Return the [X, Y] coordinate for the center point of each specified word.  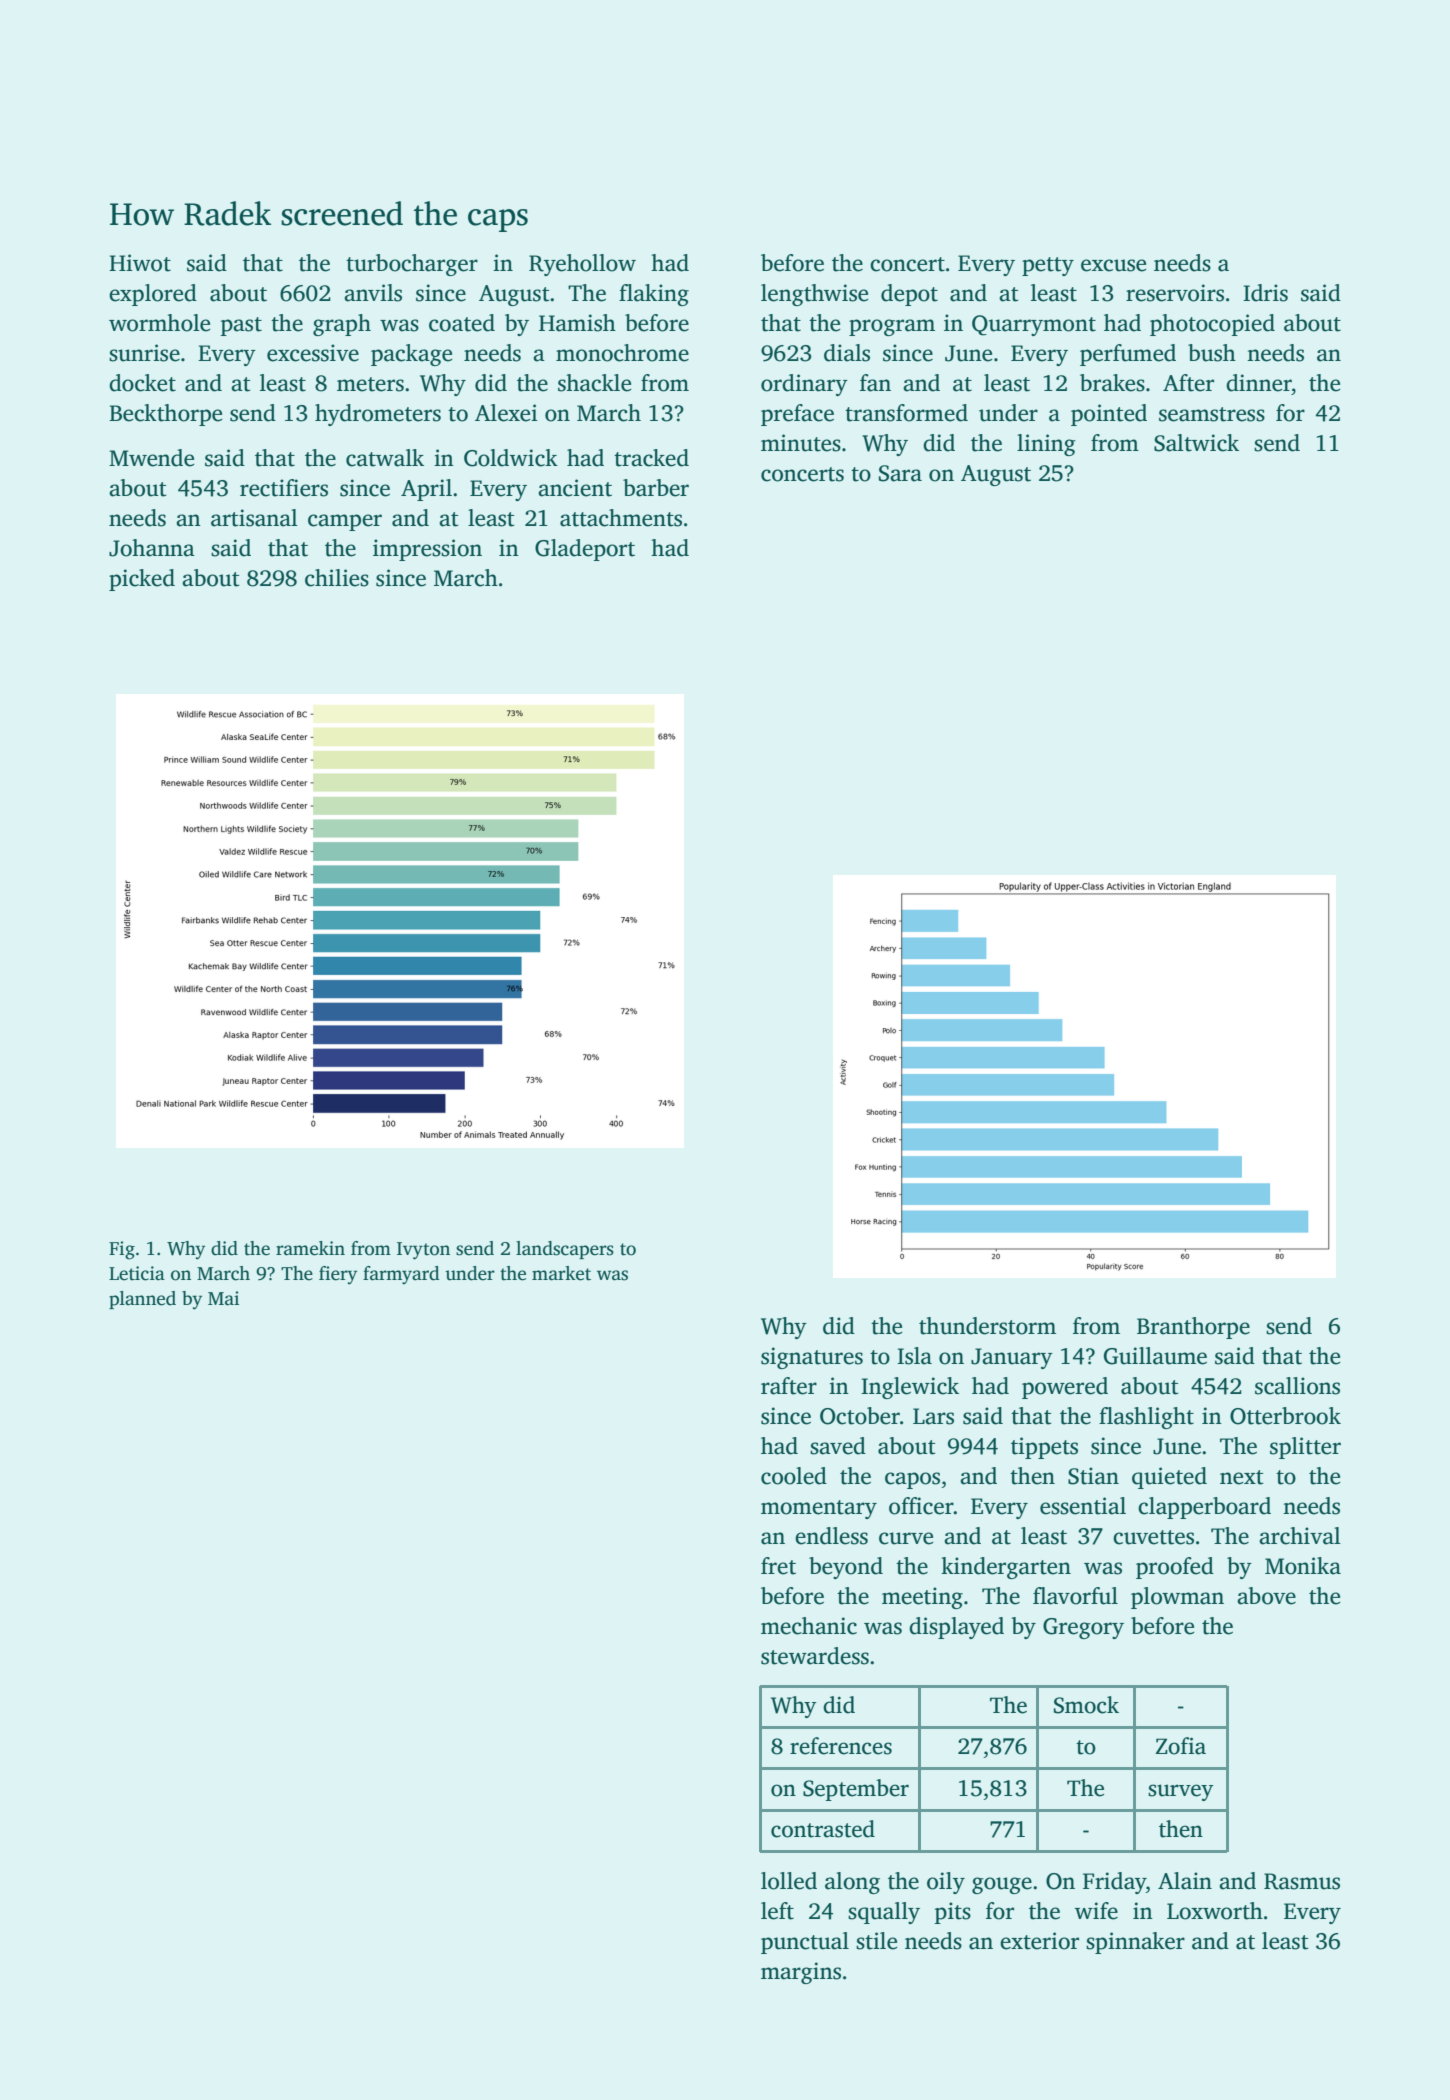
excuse [1113, 265]
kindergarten [1006, 1568]
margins [801, 1973]
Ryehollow [582, 265]
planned [142, 1300]
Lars [933, 1416]
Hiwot [140, 263]
